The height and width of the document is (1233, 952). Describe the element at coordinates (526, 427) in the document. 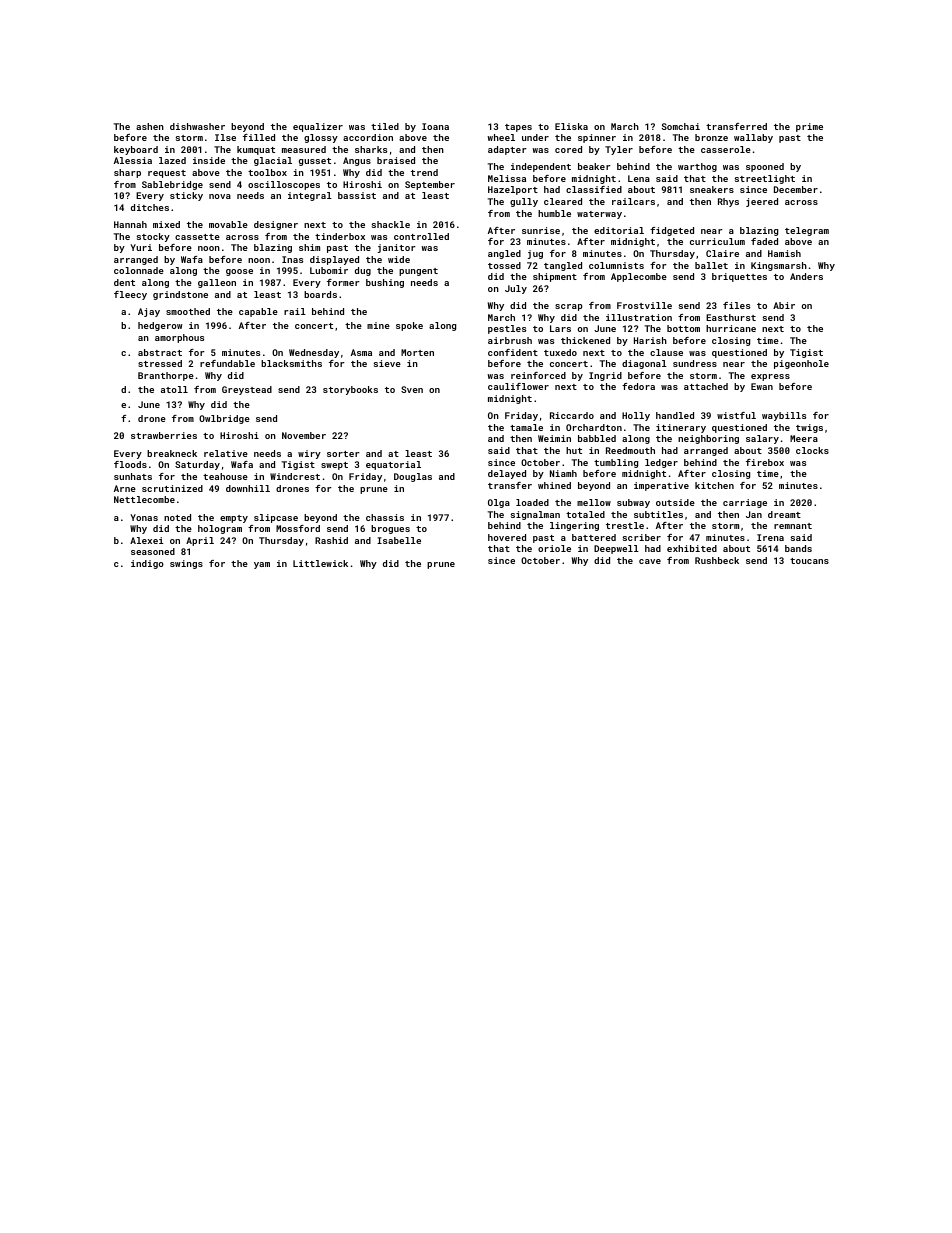

I see `tamale` at that location.
